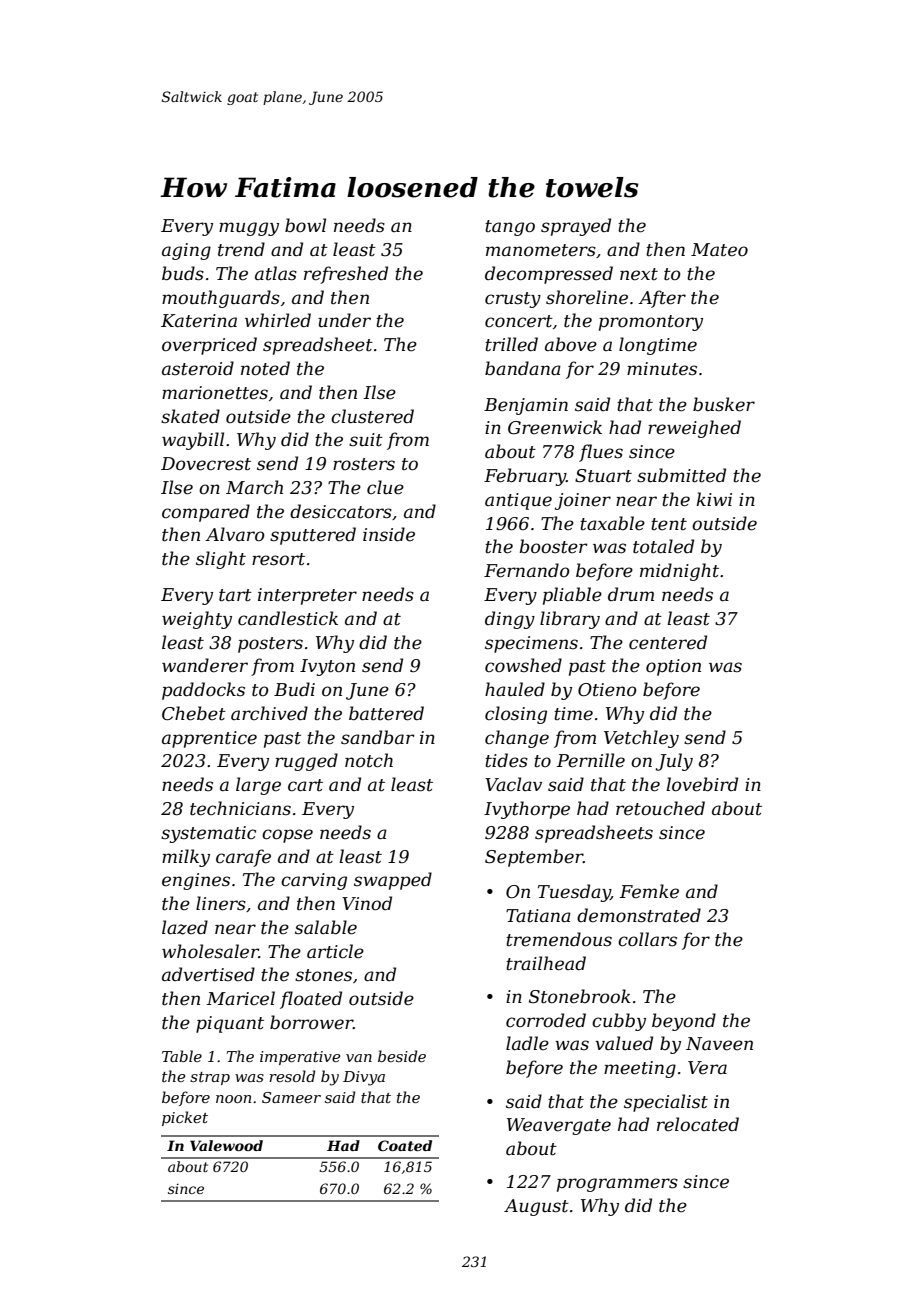  Describe the element at coordinates (346, 275) in the screenshot. I see `refreshed` at that location.
